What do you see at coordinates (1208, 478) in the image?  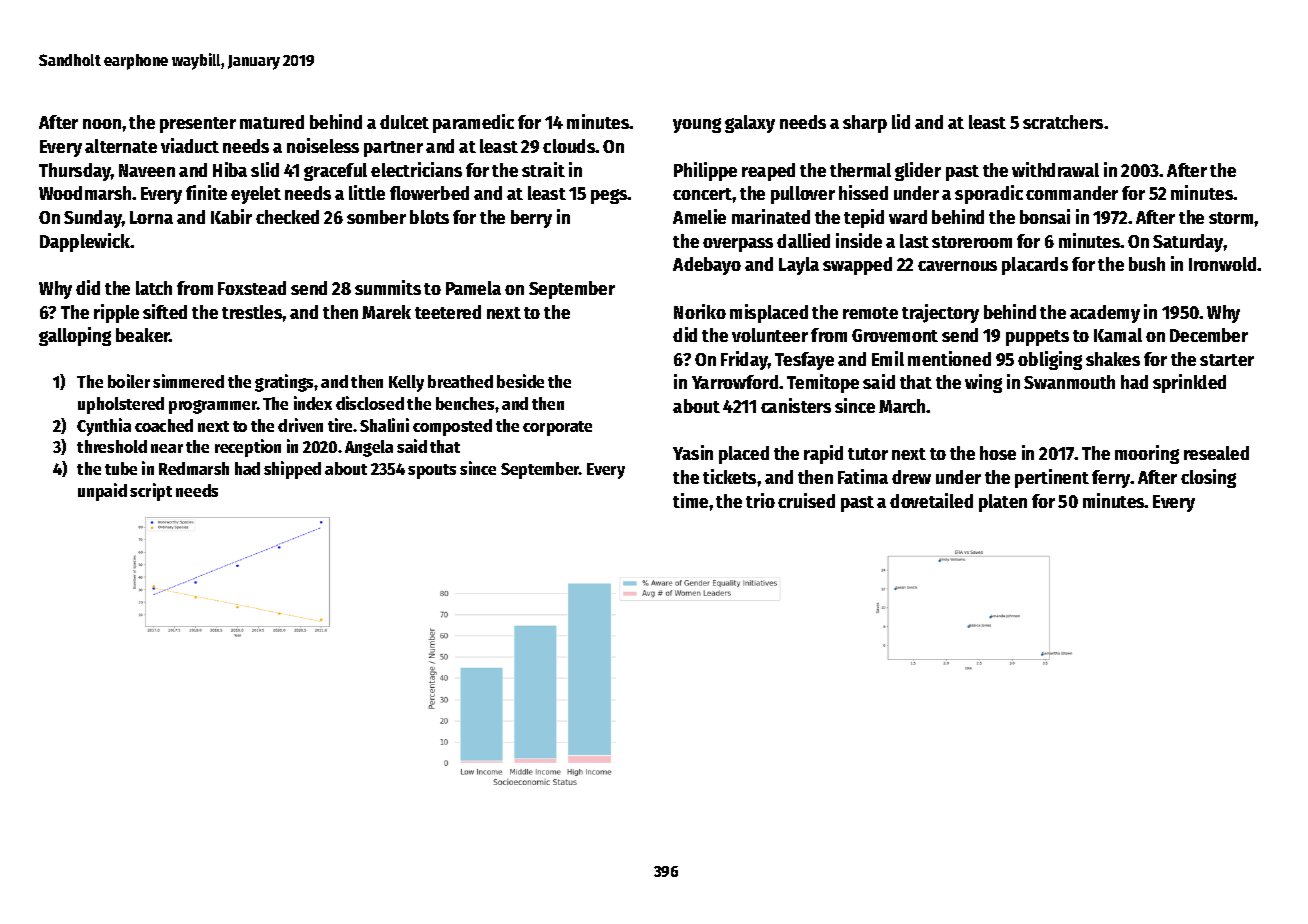 I see `closing` at bounding box center [1208, 478].
